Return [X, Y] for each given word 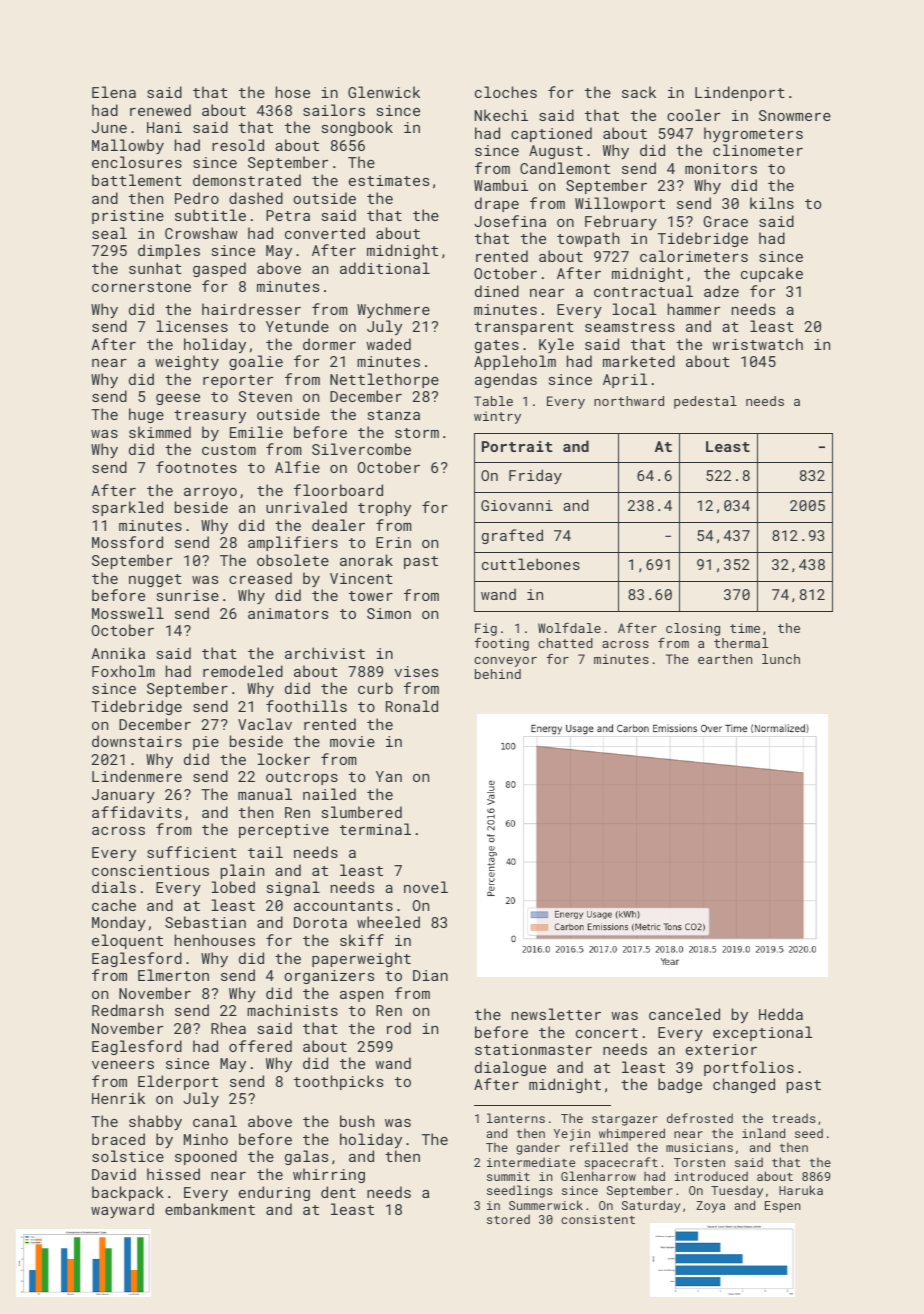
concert [607, 1033]
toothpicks [338, 1082]
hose [293, 92]
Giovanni [517, 505]
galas [306, 1157]
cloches [506, 92]
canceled [684, 1014]
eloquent [127, 941]
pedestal [705, 402]
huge [146, 415]
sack [639, 92]
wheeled [388, 922]
